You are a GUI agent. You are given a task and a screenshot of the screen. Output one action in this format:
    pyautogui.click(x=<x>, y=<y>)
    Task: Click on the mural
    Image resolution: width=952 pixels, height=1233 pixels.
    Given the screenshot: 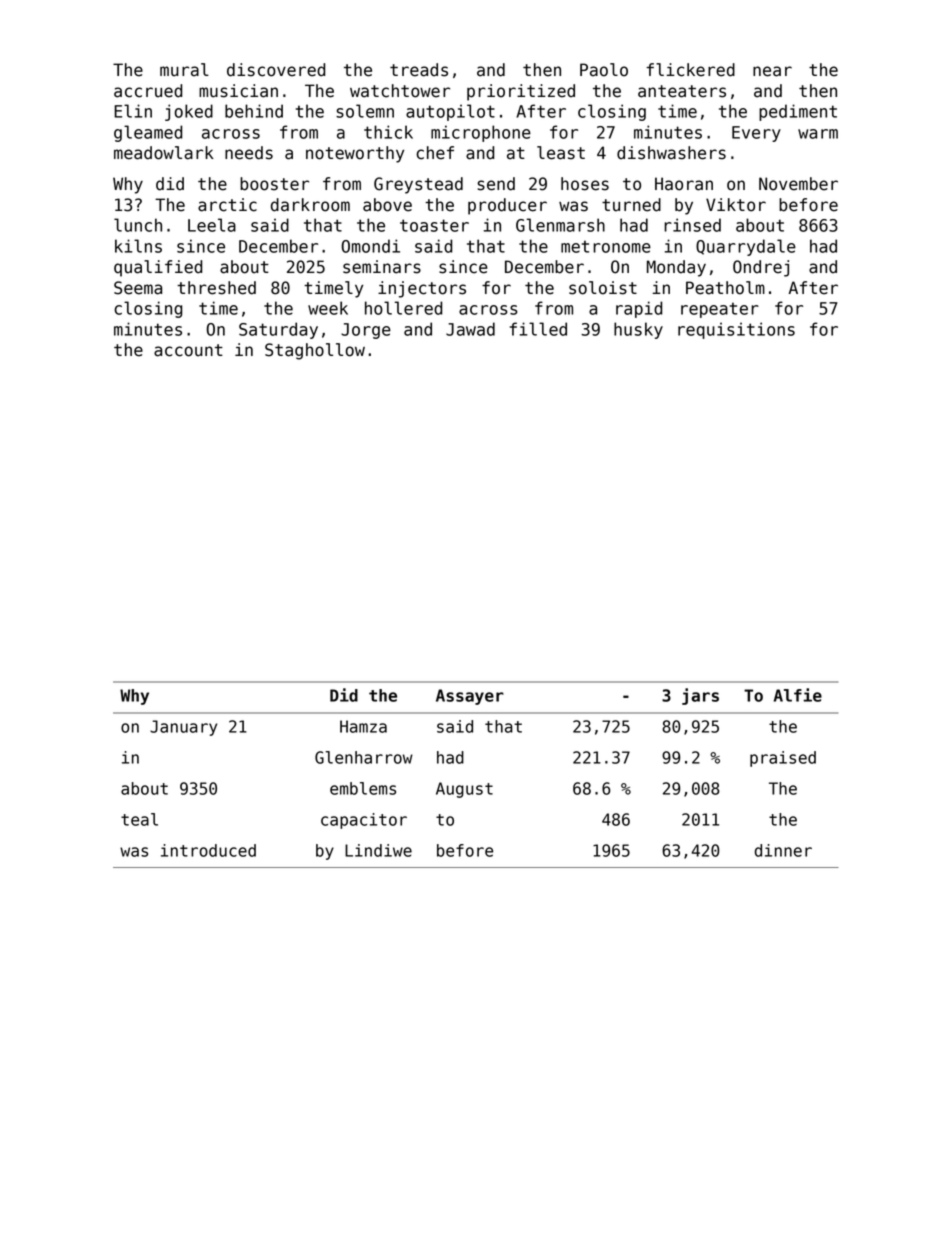 What is the action you would take?
    pyautogui.click(x=184, y=70)
